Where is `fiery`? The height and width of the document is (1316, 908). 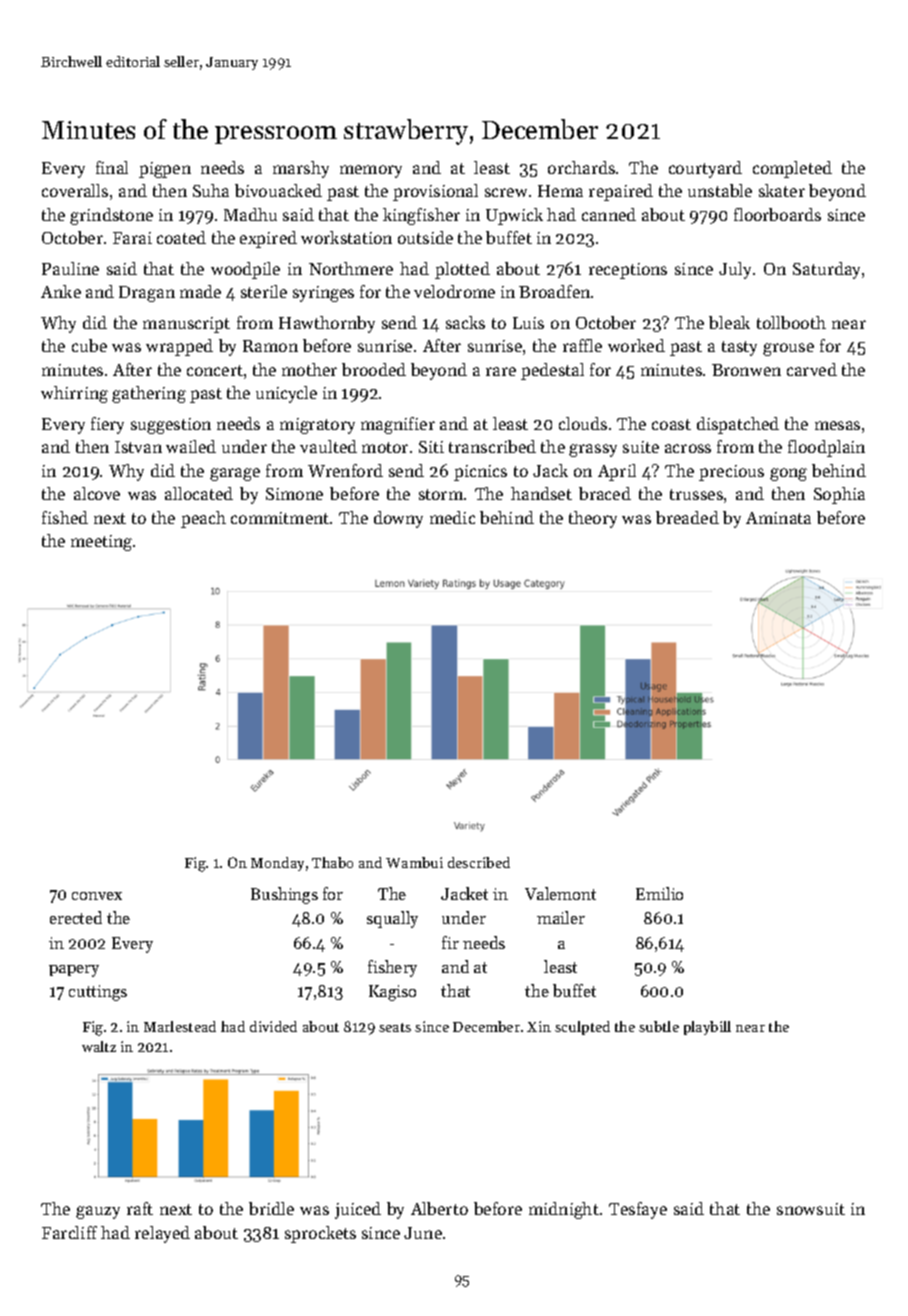 fiery is located at coordinates (107, 425).
